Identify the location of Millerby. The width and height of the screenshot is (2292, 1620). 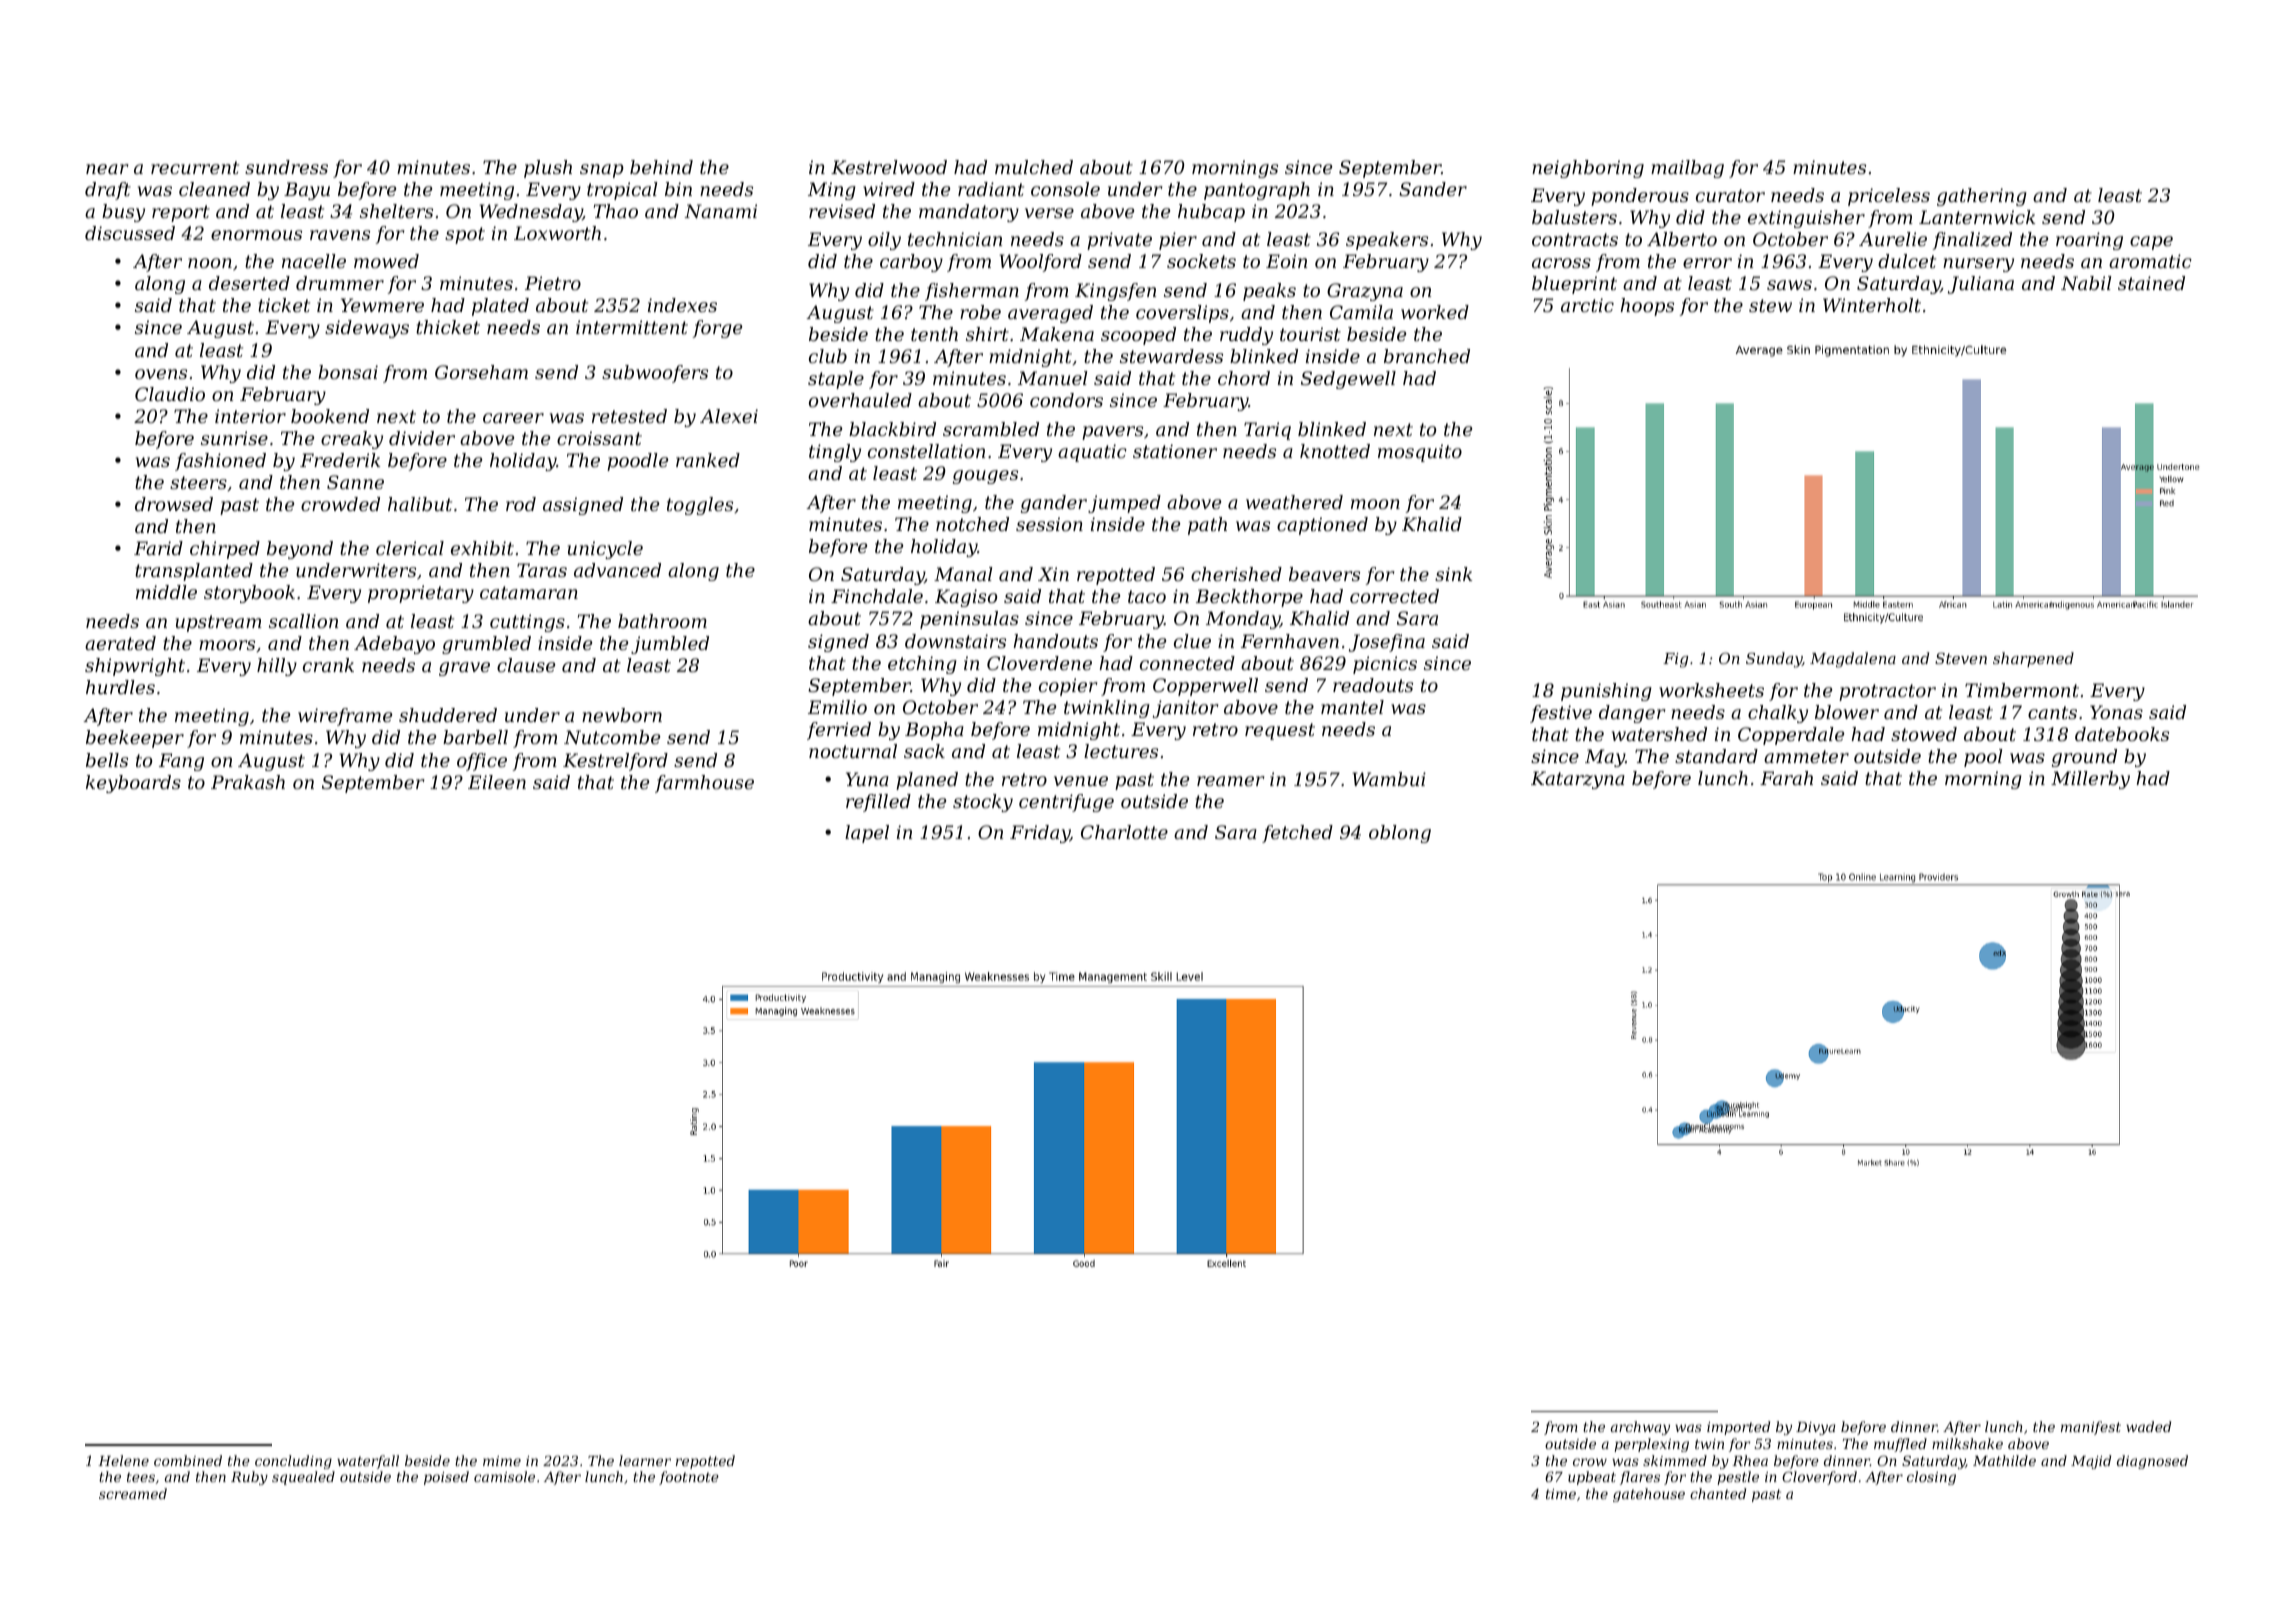
(2090, 780).
